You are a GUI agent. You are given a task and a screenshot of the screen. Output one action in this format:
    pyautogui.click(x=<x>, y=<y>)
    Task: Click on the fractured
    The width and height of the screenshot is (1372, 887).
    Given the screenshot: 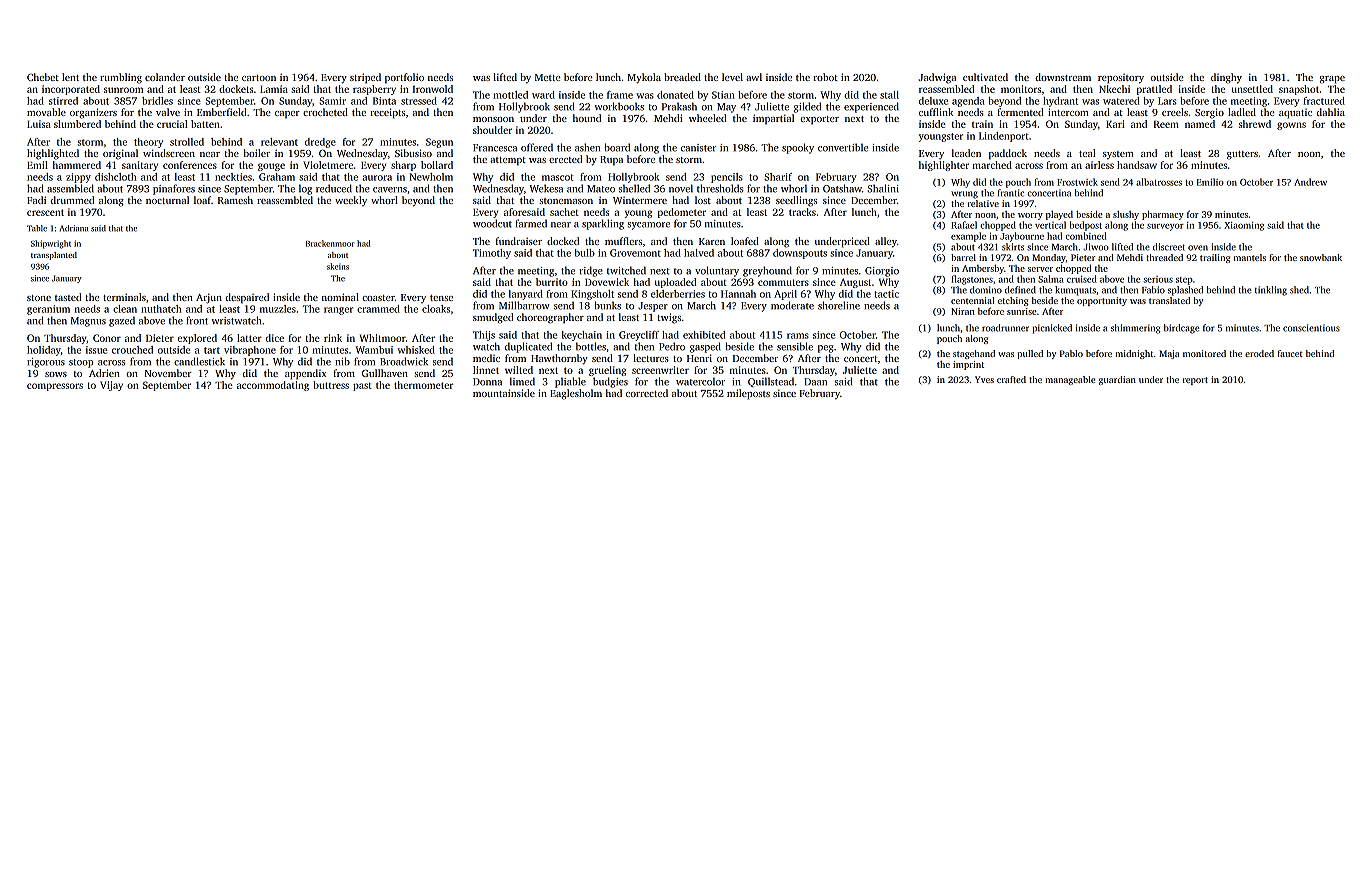 What is the action you would take?
    pyautogui.click(x=1324, y=101)
